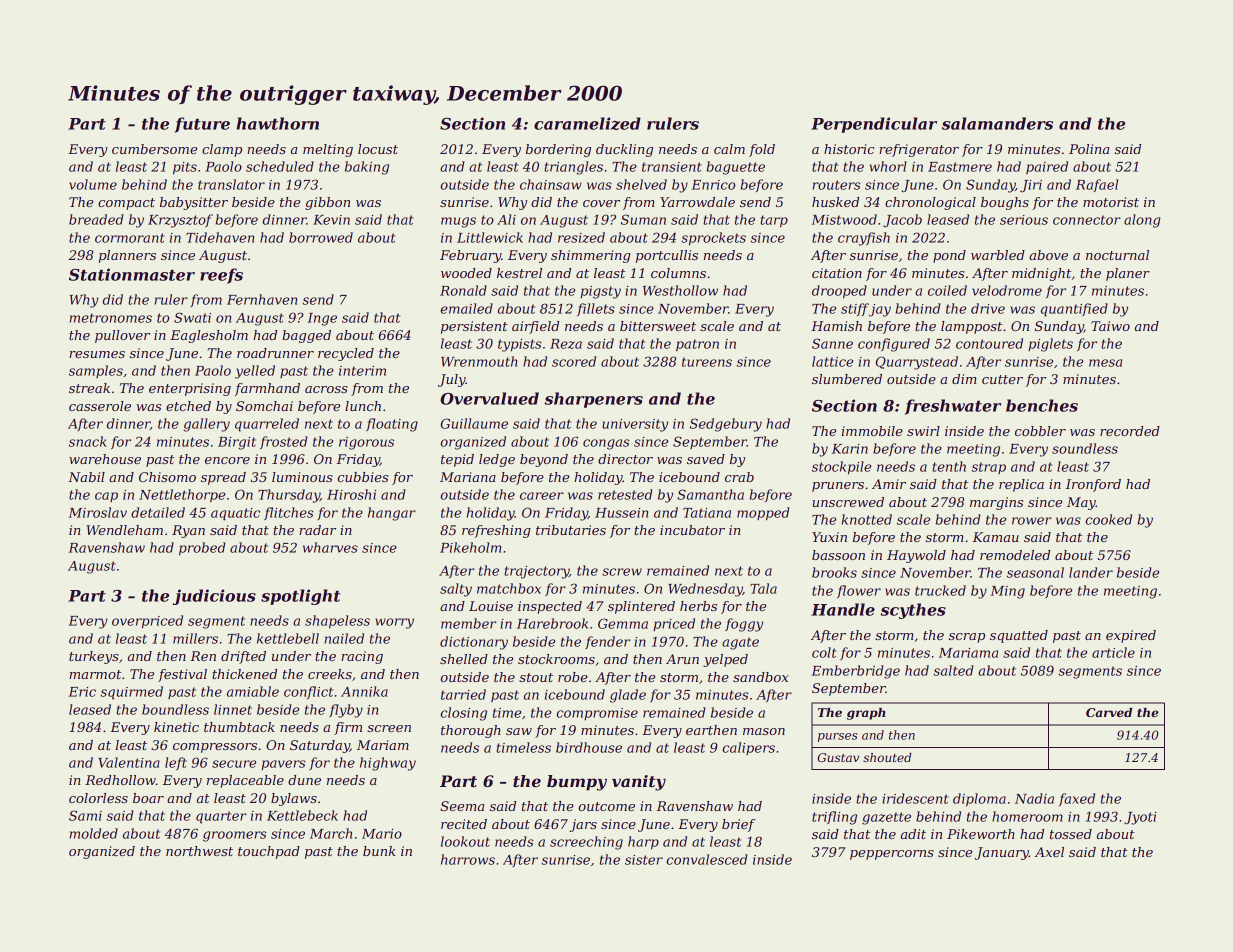 The image size is (1233, 952). Describe the element at coordinates (366, 443) in the document. I see `rigorous` at that location.
